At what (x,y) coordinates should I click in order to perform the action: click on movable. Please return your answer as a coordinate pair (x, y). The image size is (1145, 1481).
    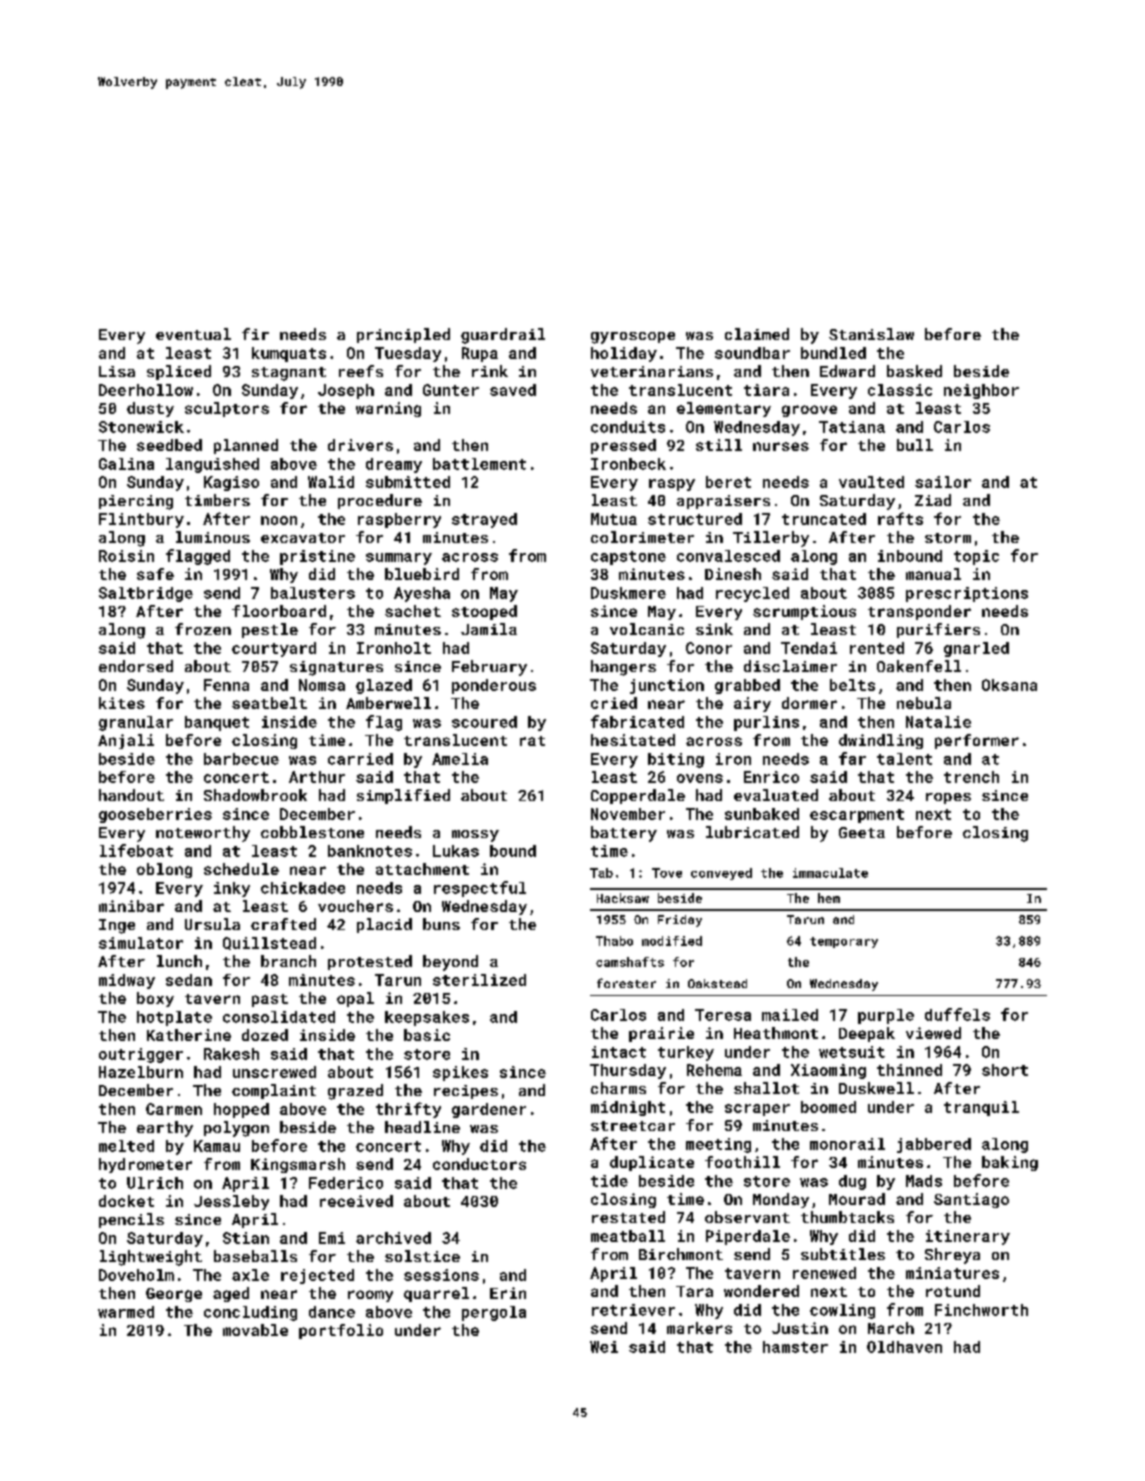
    Looking at the image, I should click on (255, 1330).
